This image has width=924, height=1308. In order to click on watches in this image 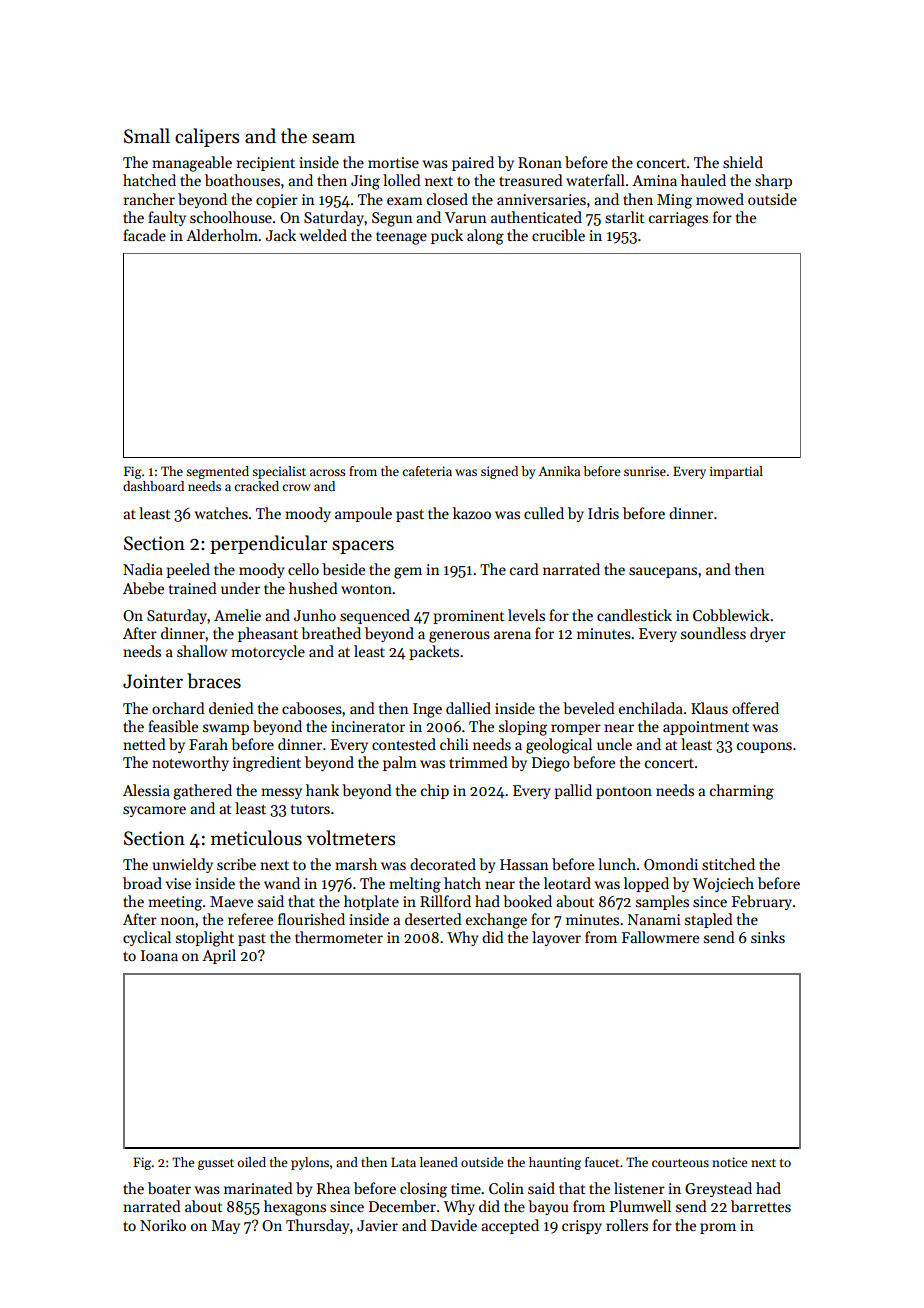, I will do `click(221, 513)`.
